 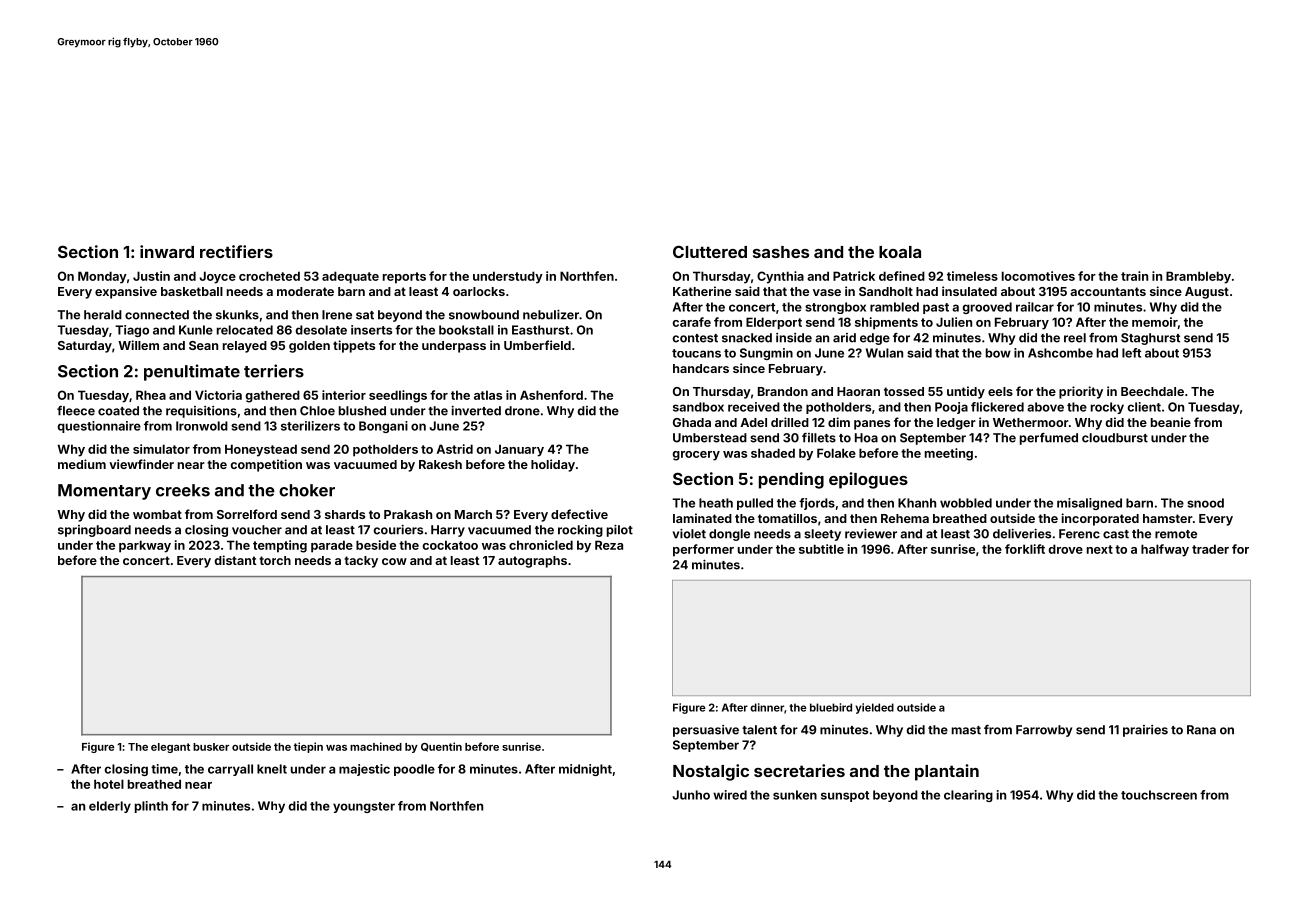 What do you see at coordinates (1210, 549) in the page?
I see `trader` at bounding box center [1210, 549].
